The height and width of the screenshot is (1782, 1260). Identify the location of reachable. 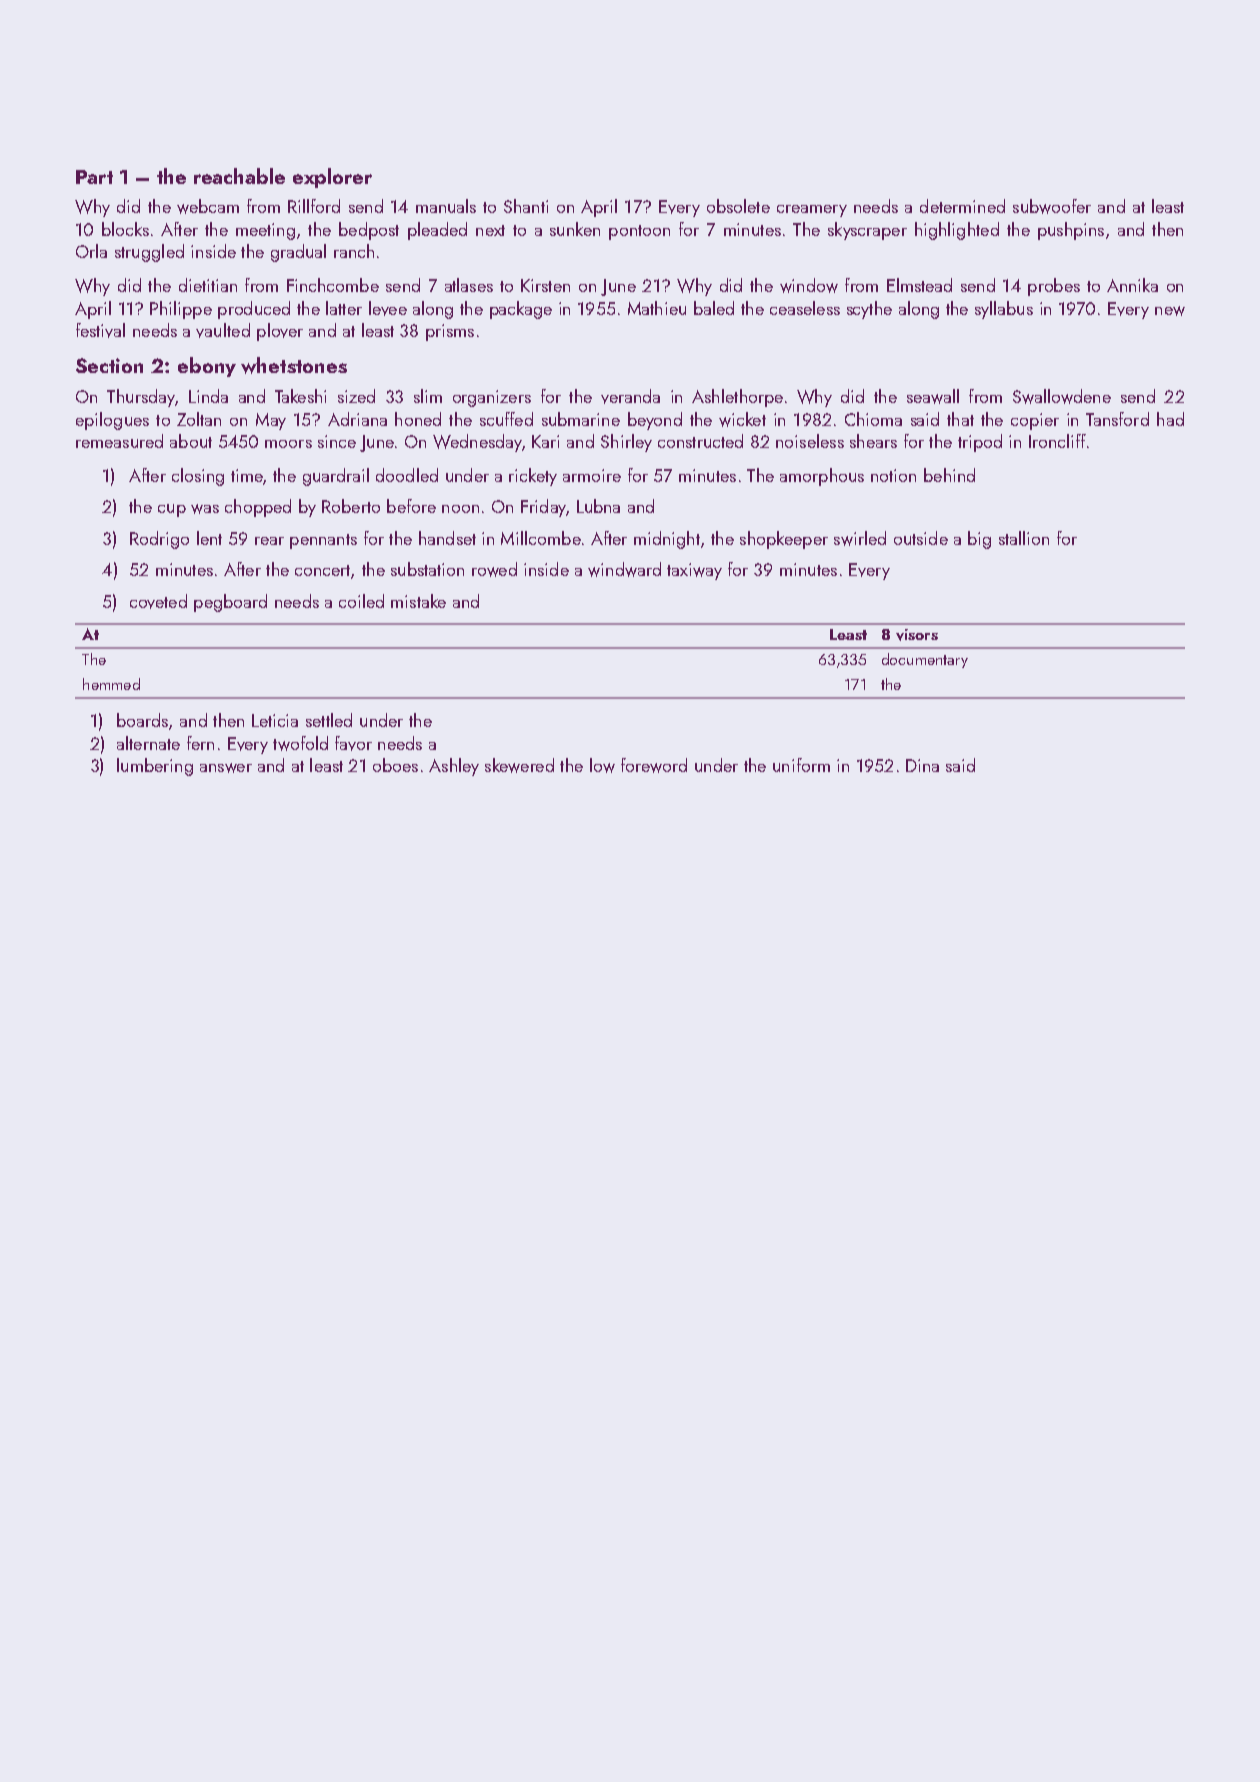
(239, 176).
